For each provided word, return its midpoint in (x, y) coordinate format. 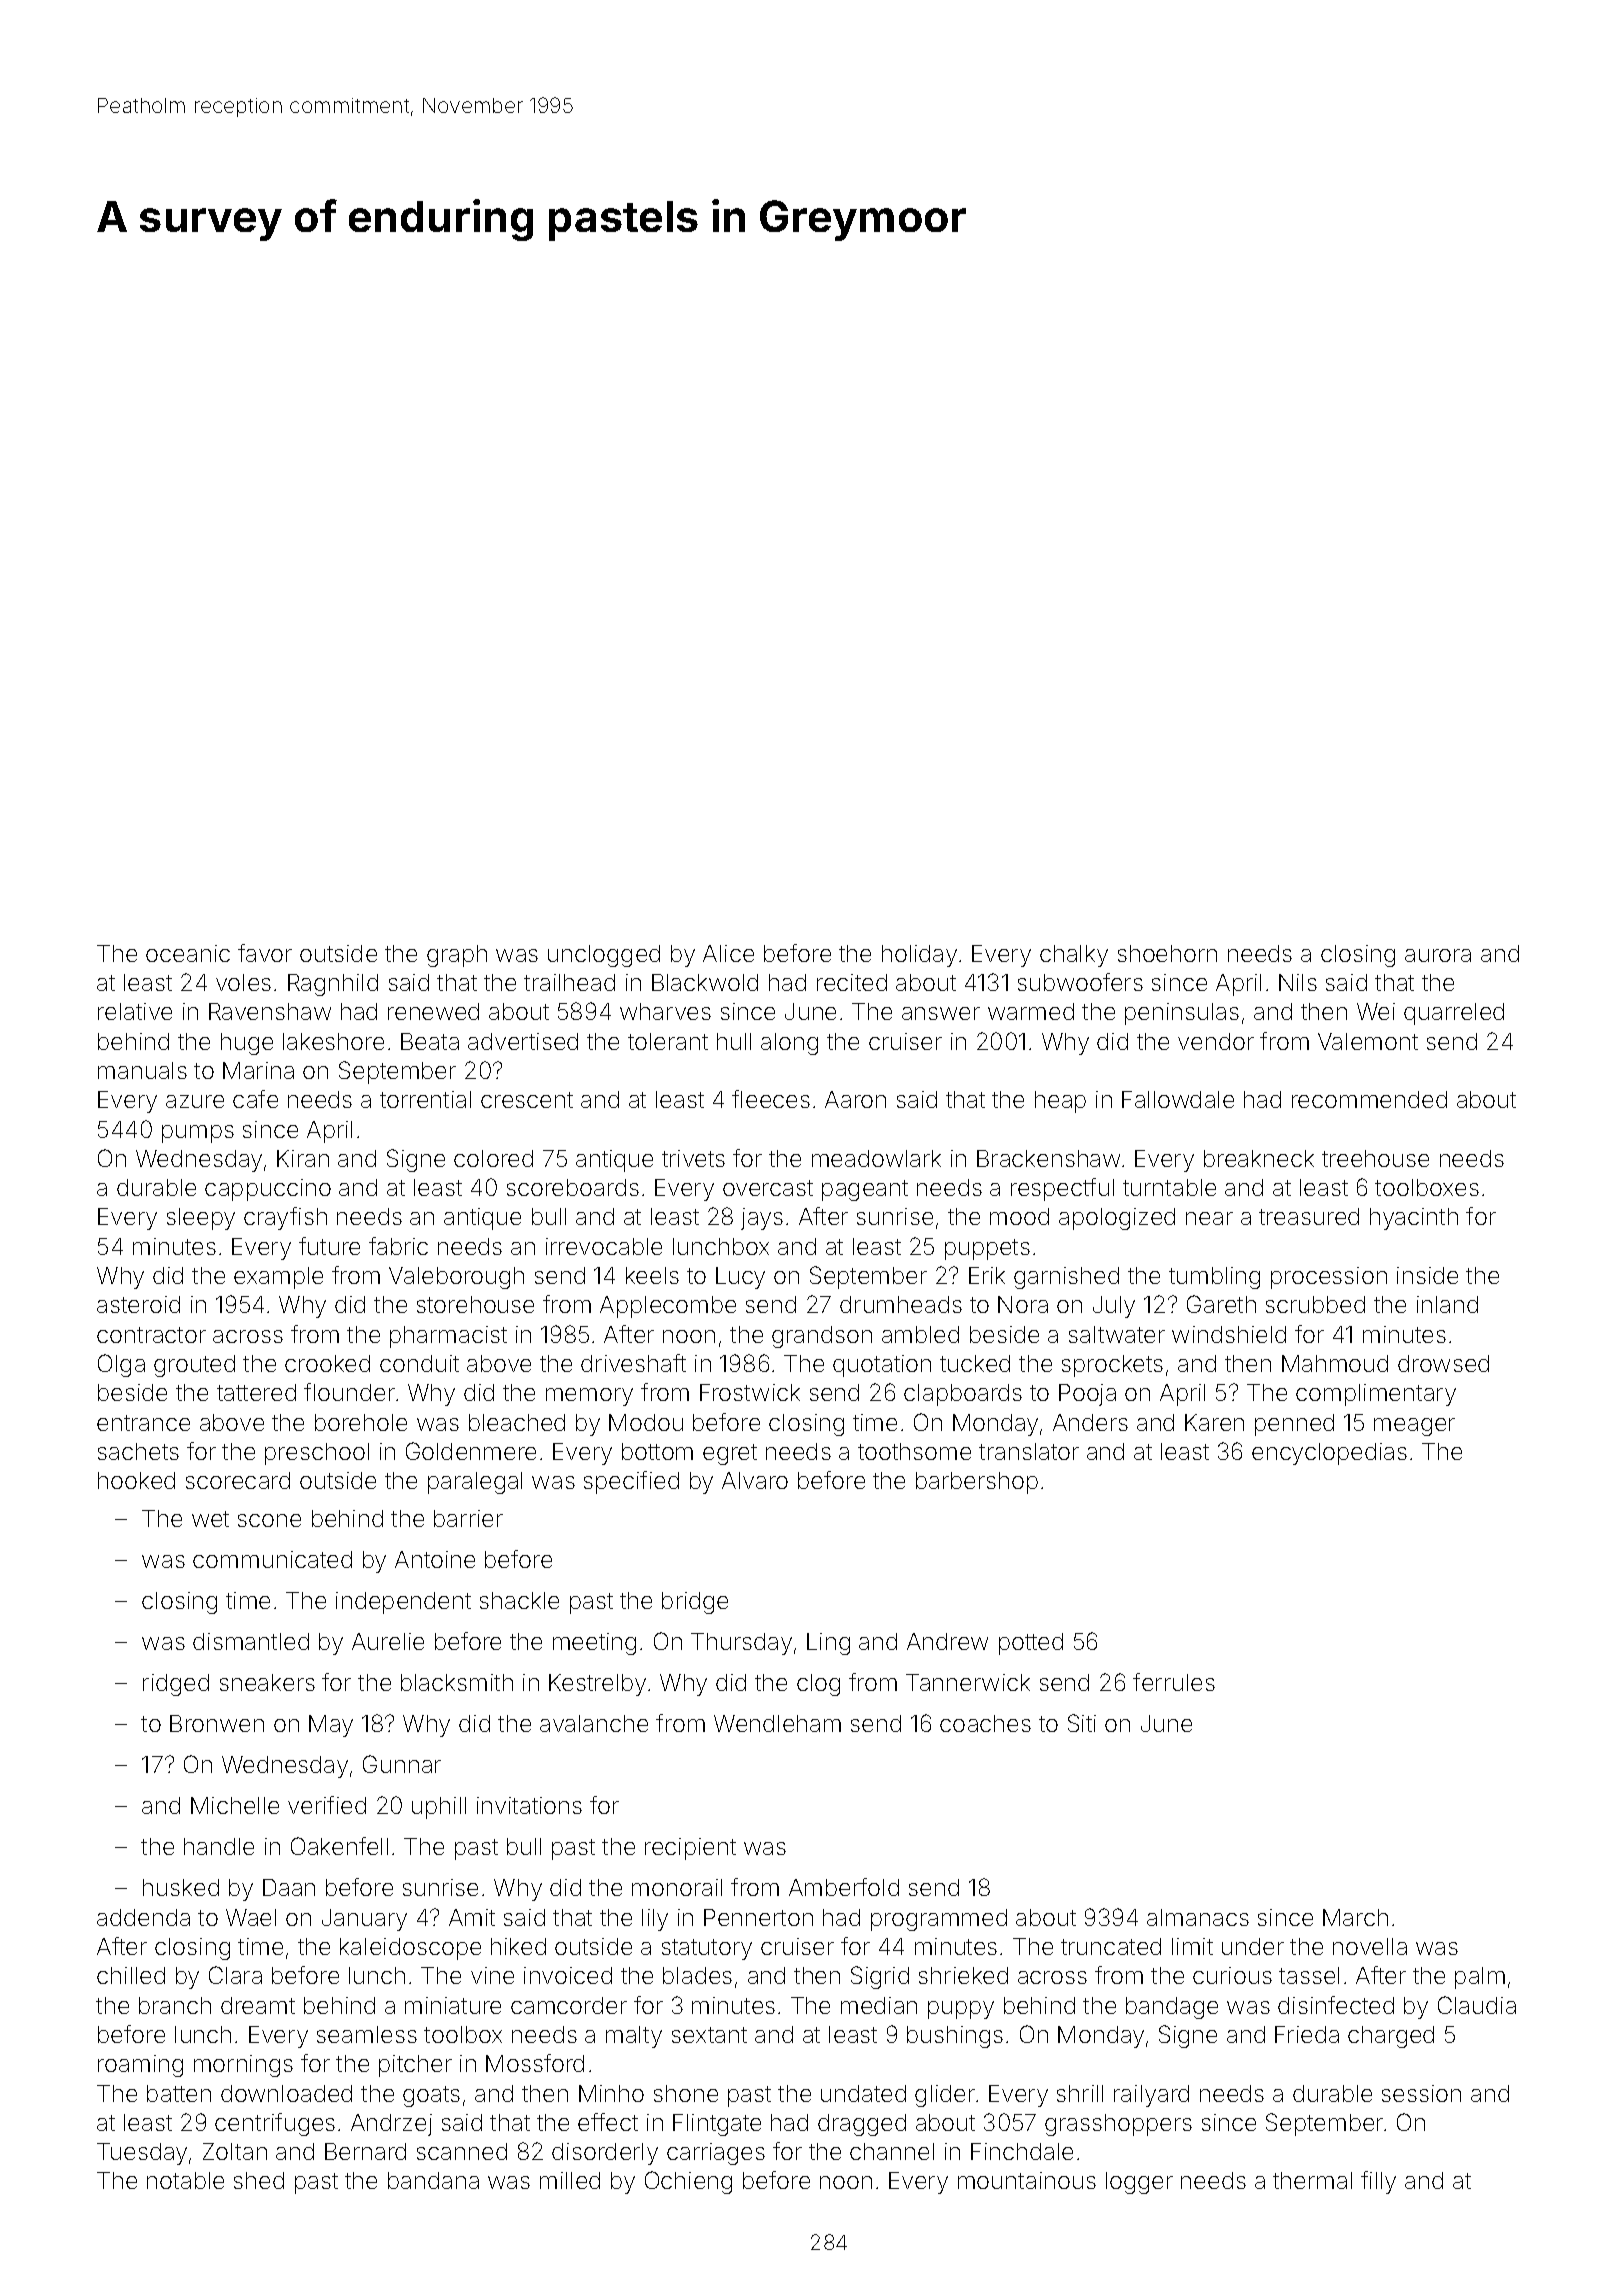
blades (697, 1975)
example (278, 1278)
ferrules (1174, 1682)
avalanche (594, 1723)
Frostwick (750, 1392)
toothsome (914, 1451)
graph (457, 956)
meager (1414, 1427)
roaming (140, 2066)
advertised (523, 1041)
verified (327, 1805)
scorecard (238, 1480)
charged (1391, 2037)
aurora (1438, 955)
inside (1427, 1275)
